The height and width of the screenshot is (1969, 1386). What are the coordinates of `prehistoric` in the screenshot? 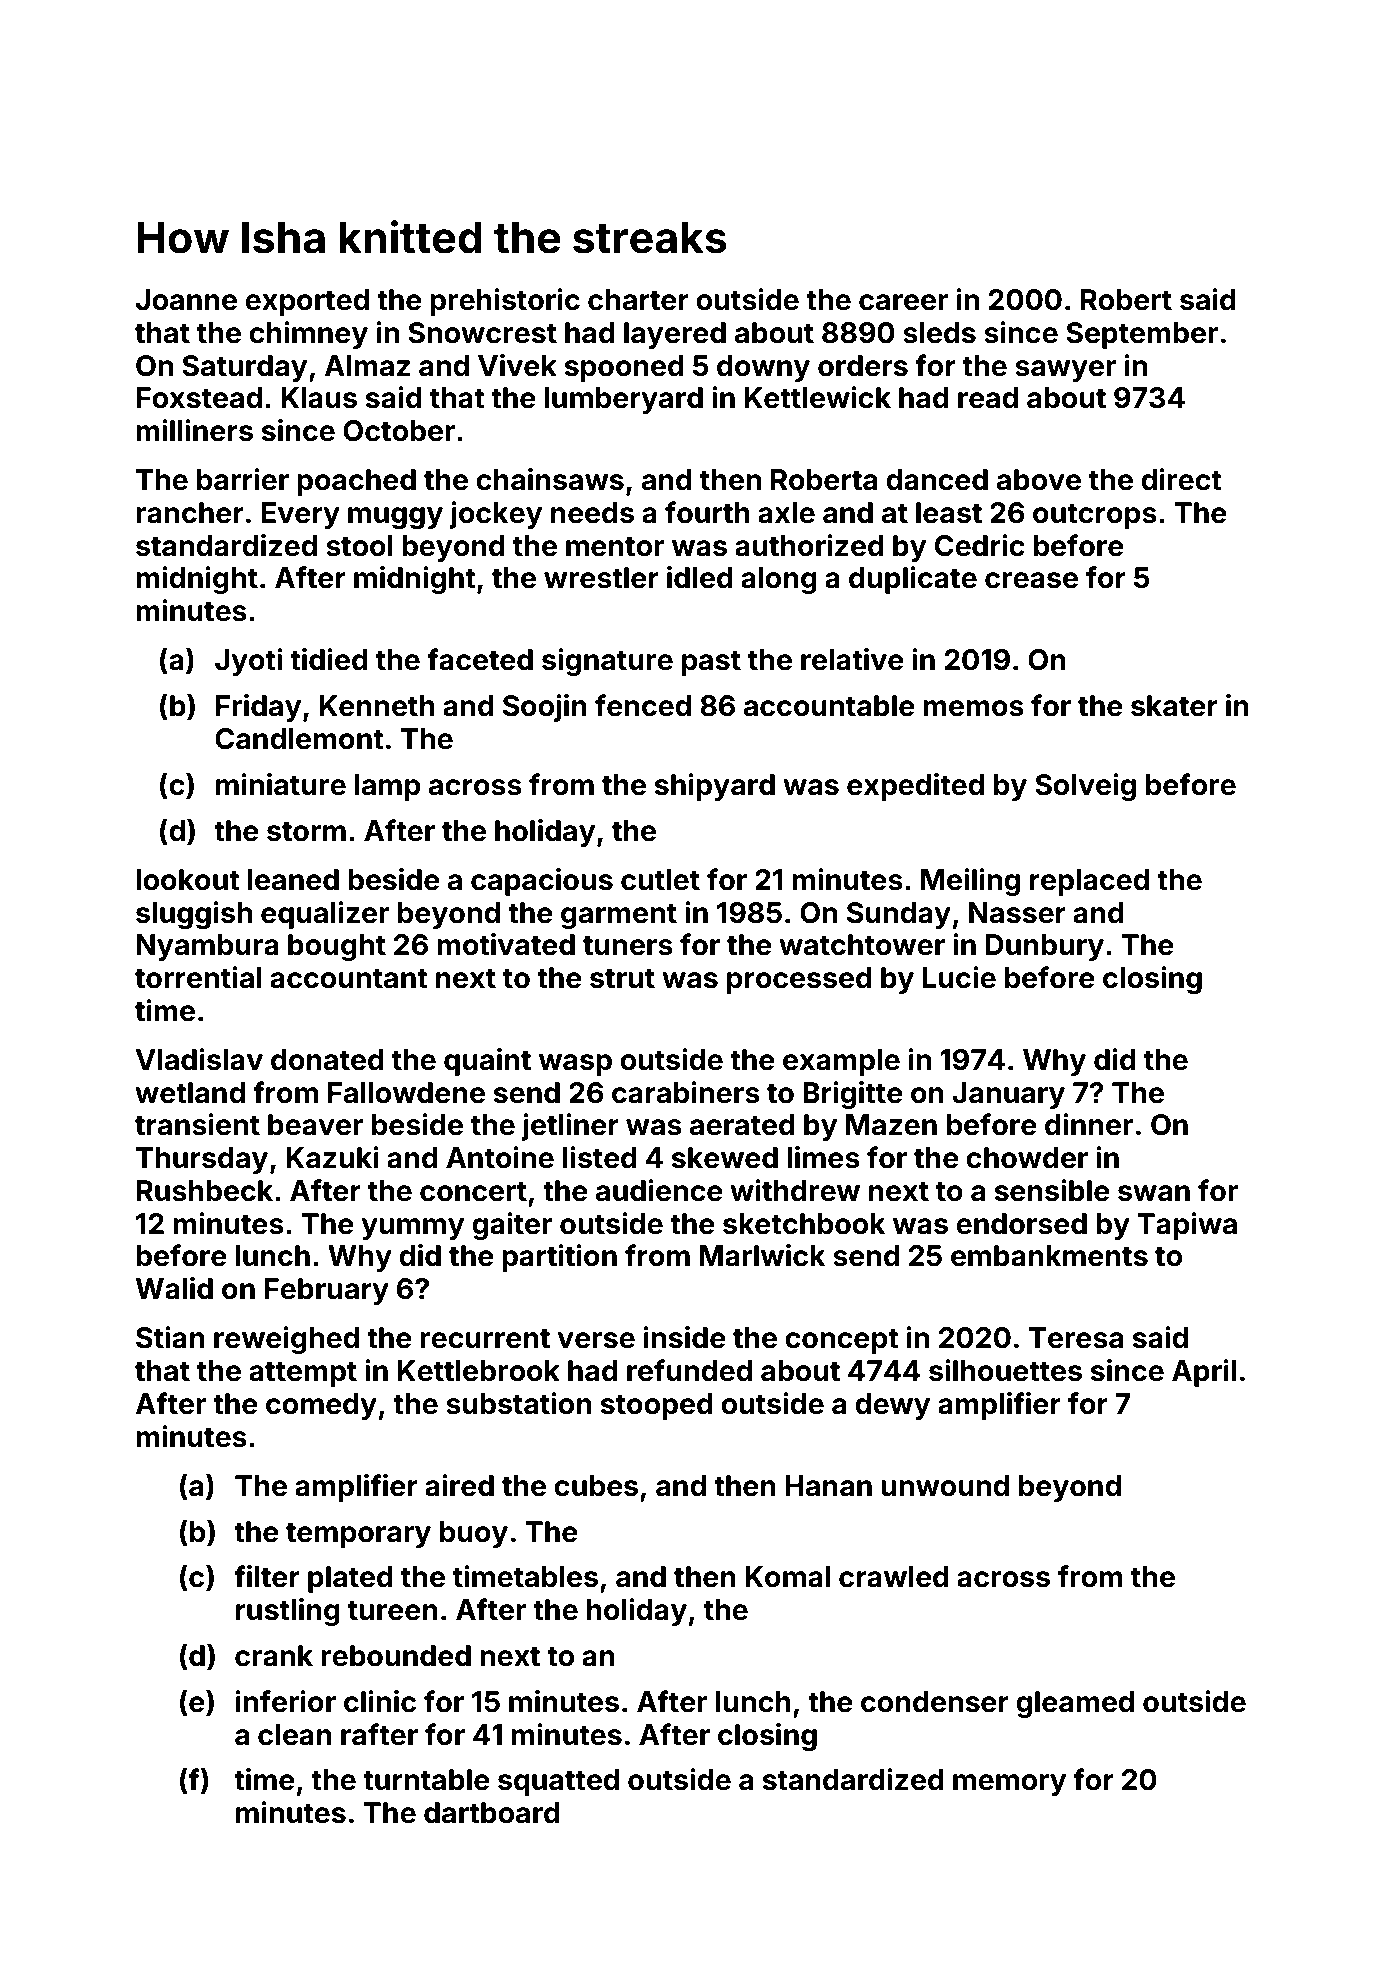 It's located at (505, 302).
